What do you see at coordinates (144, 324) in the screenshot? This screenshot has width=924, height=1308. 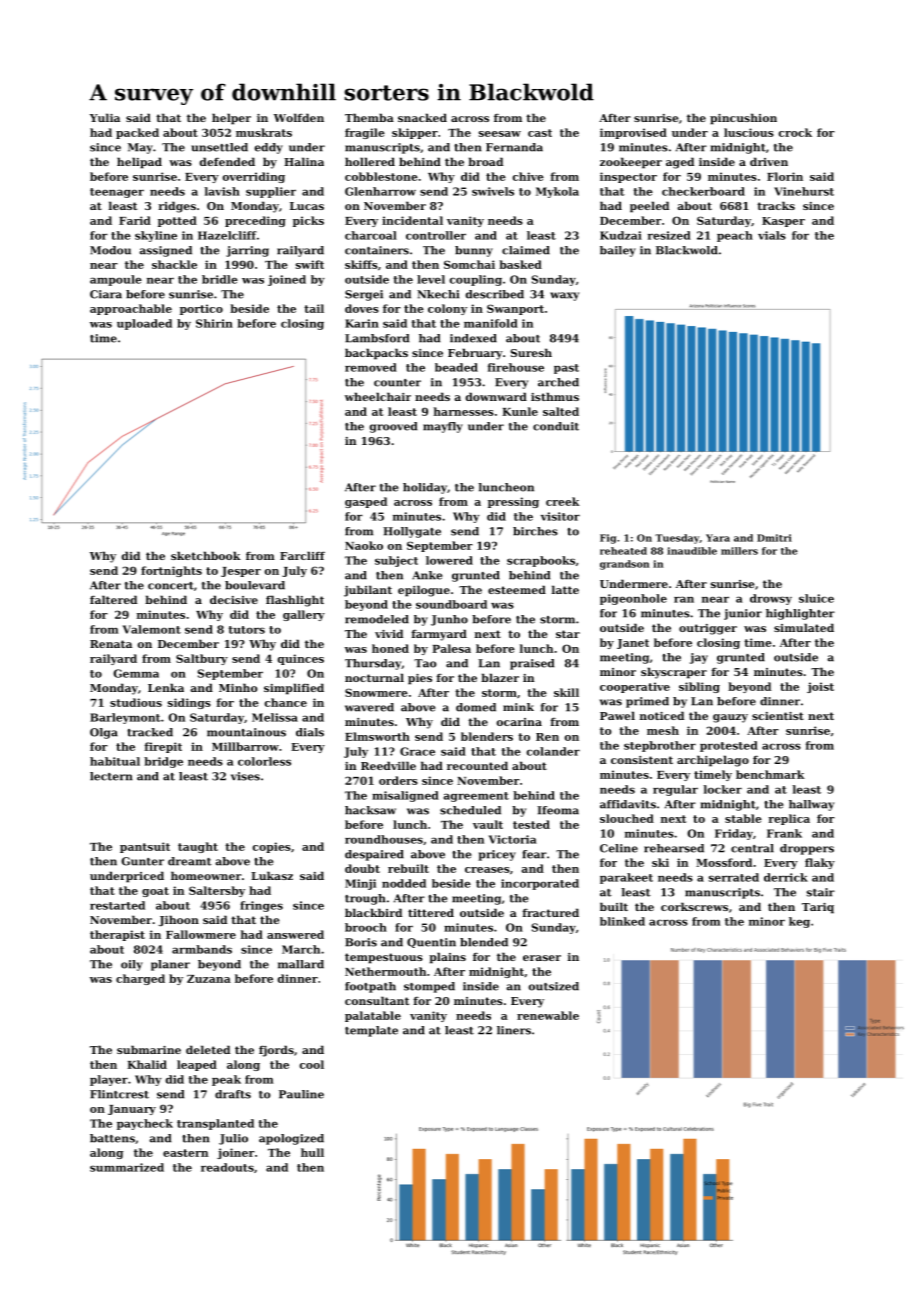 I see `uploaded` at bounding box center [144, 324].
